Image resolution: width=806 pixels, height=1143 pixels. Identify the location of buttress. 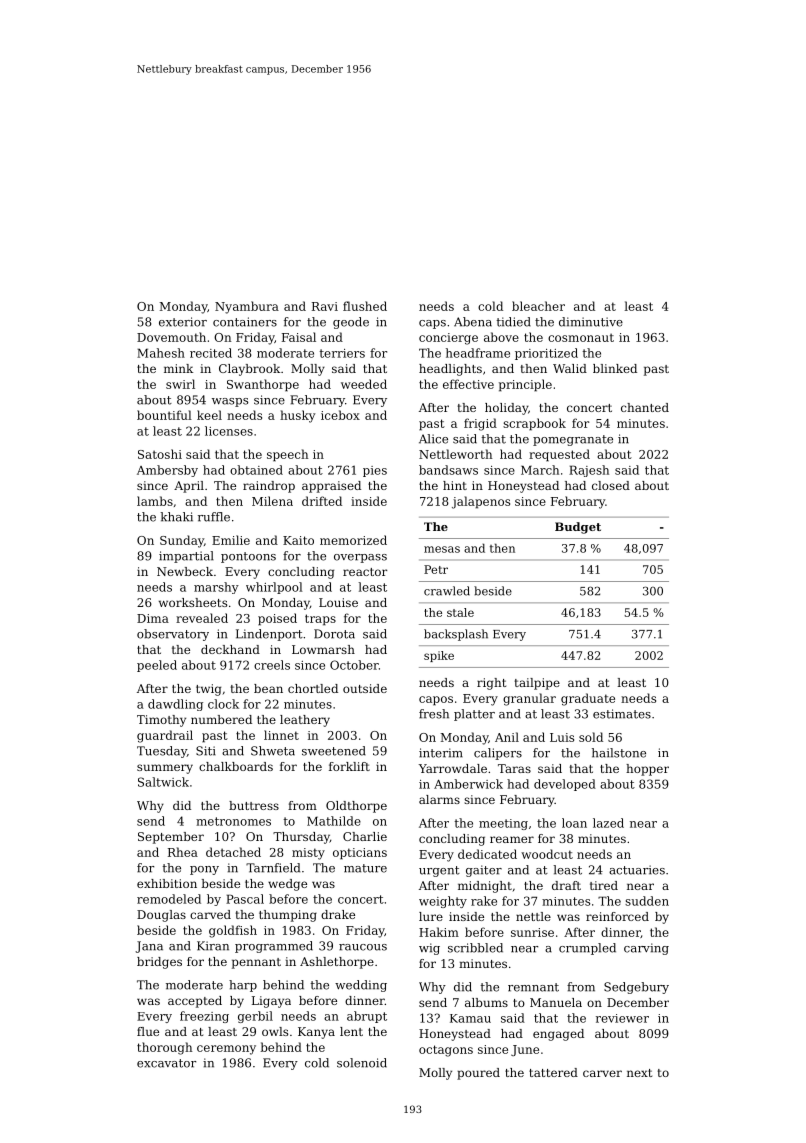
(254, 805).
